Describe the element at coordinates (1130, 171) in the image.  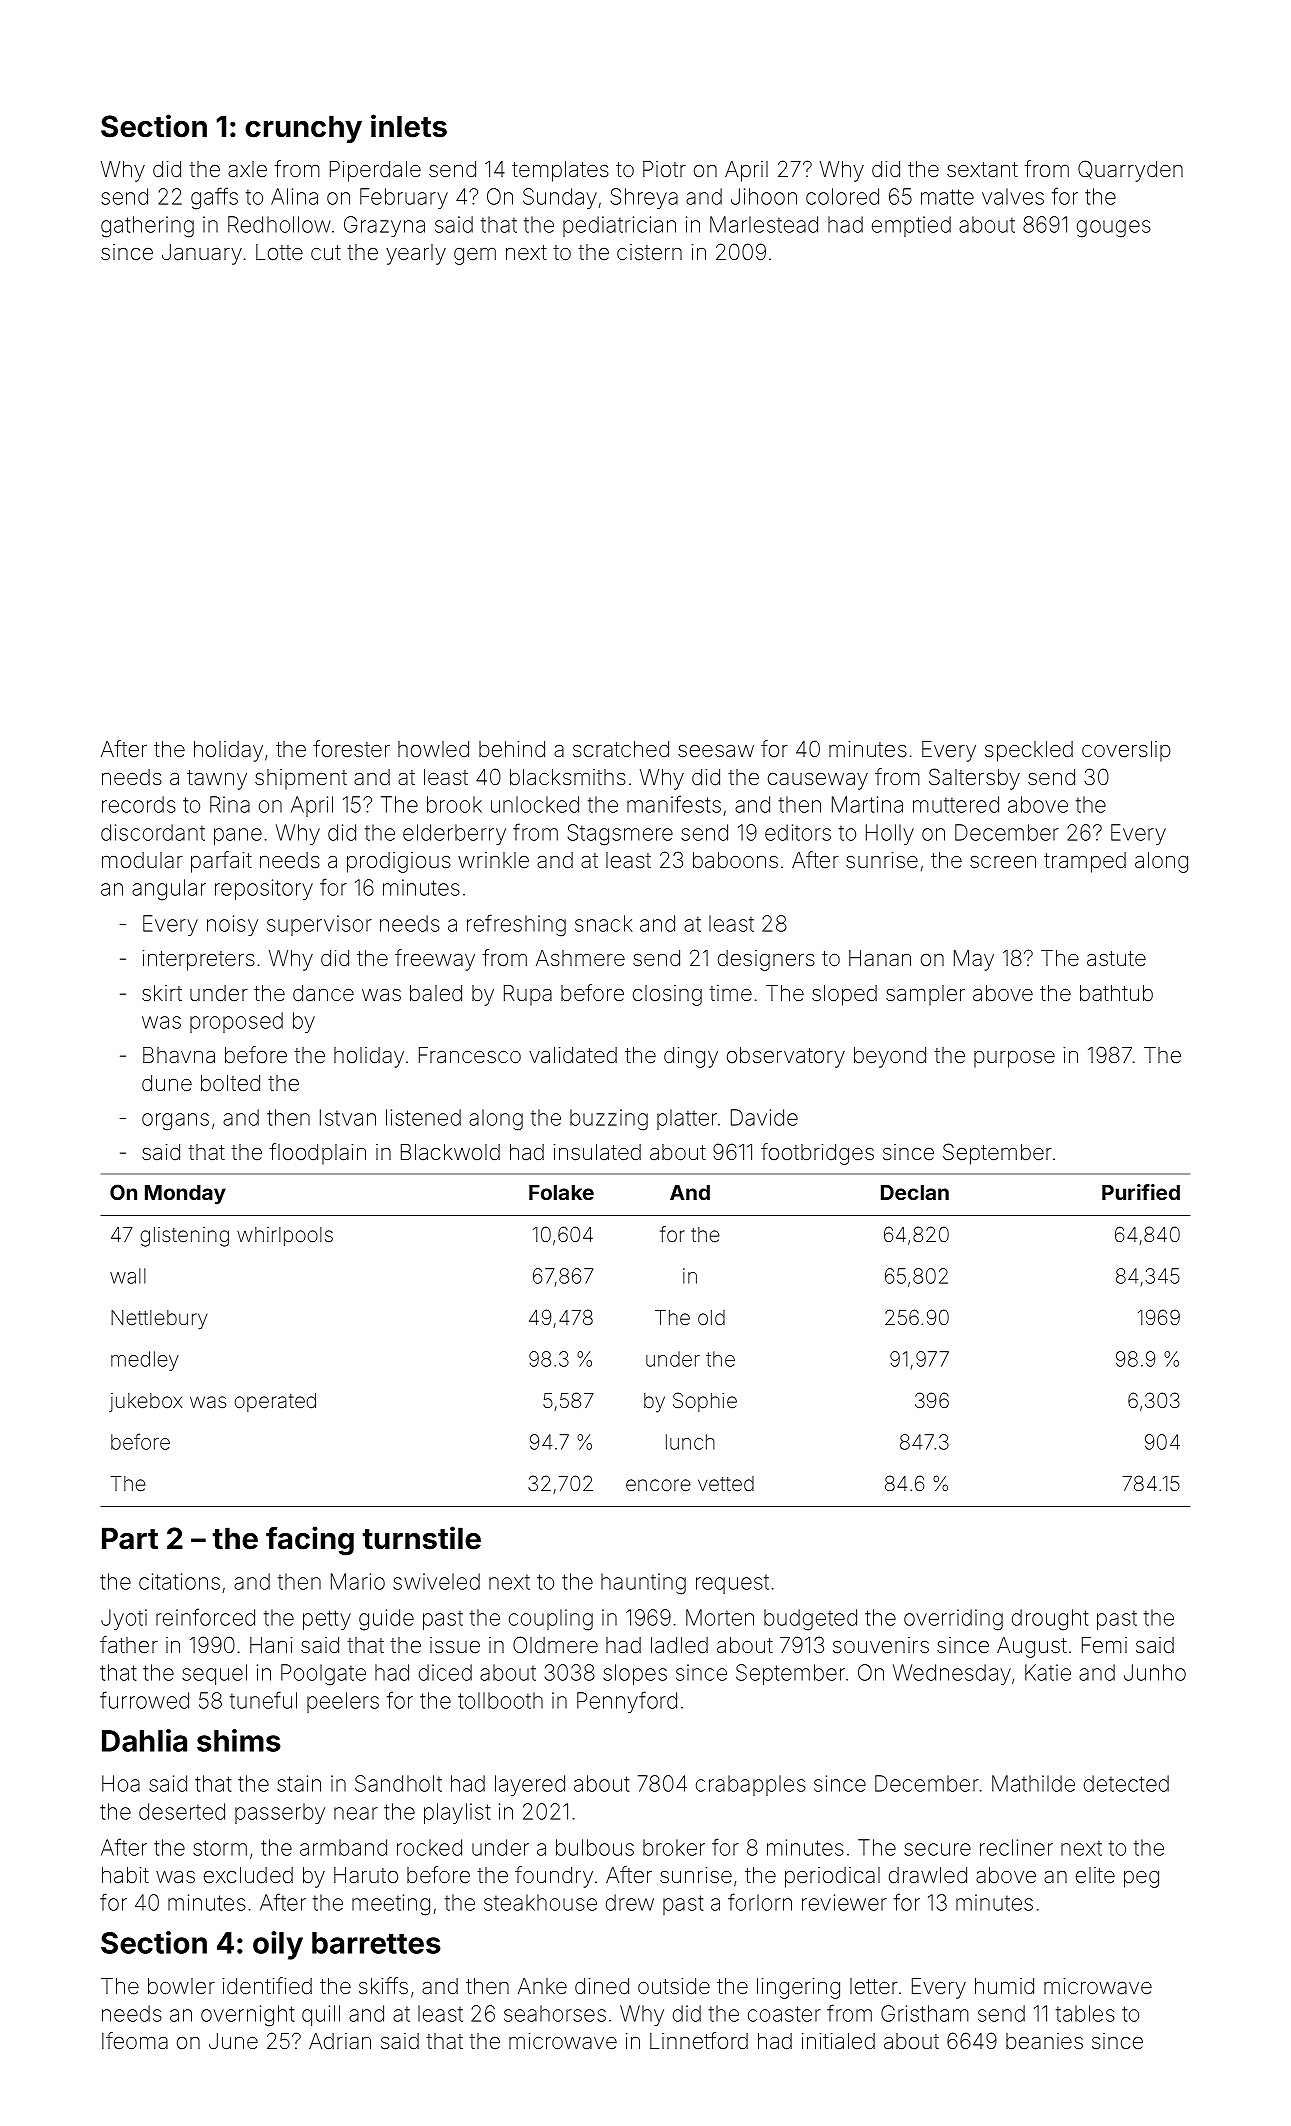
I see `Quarryden` at that location.
